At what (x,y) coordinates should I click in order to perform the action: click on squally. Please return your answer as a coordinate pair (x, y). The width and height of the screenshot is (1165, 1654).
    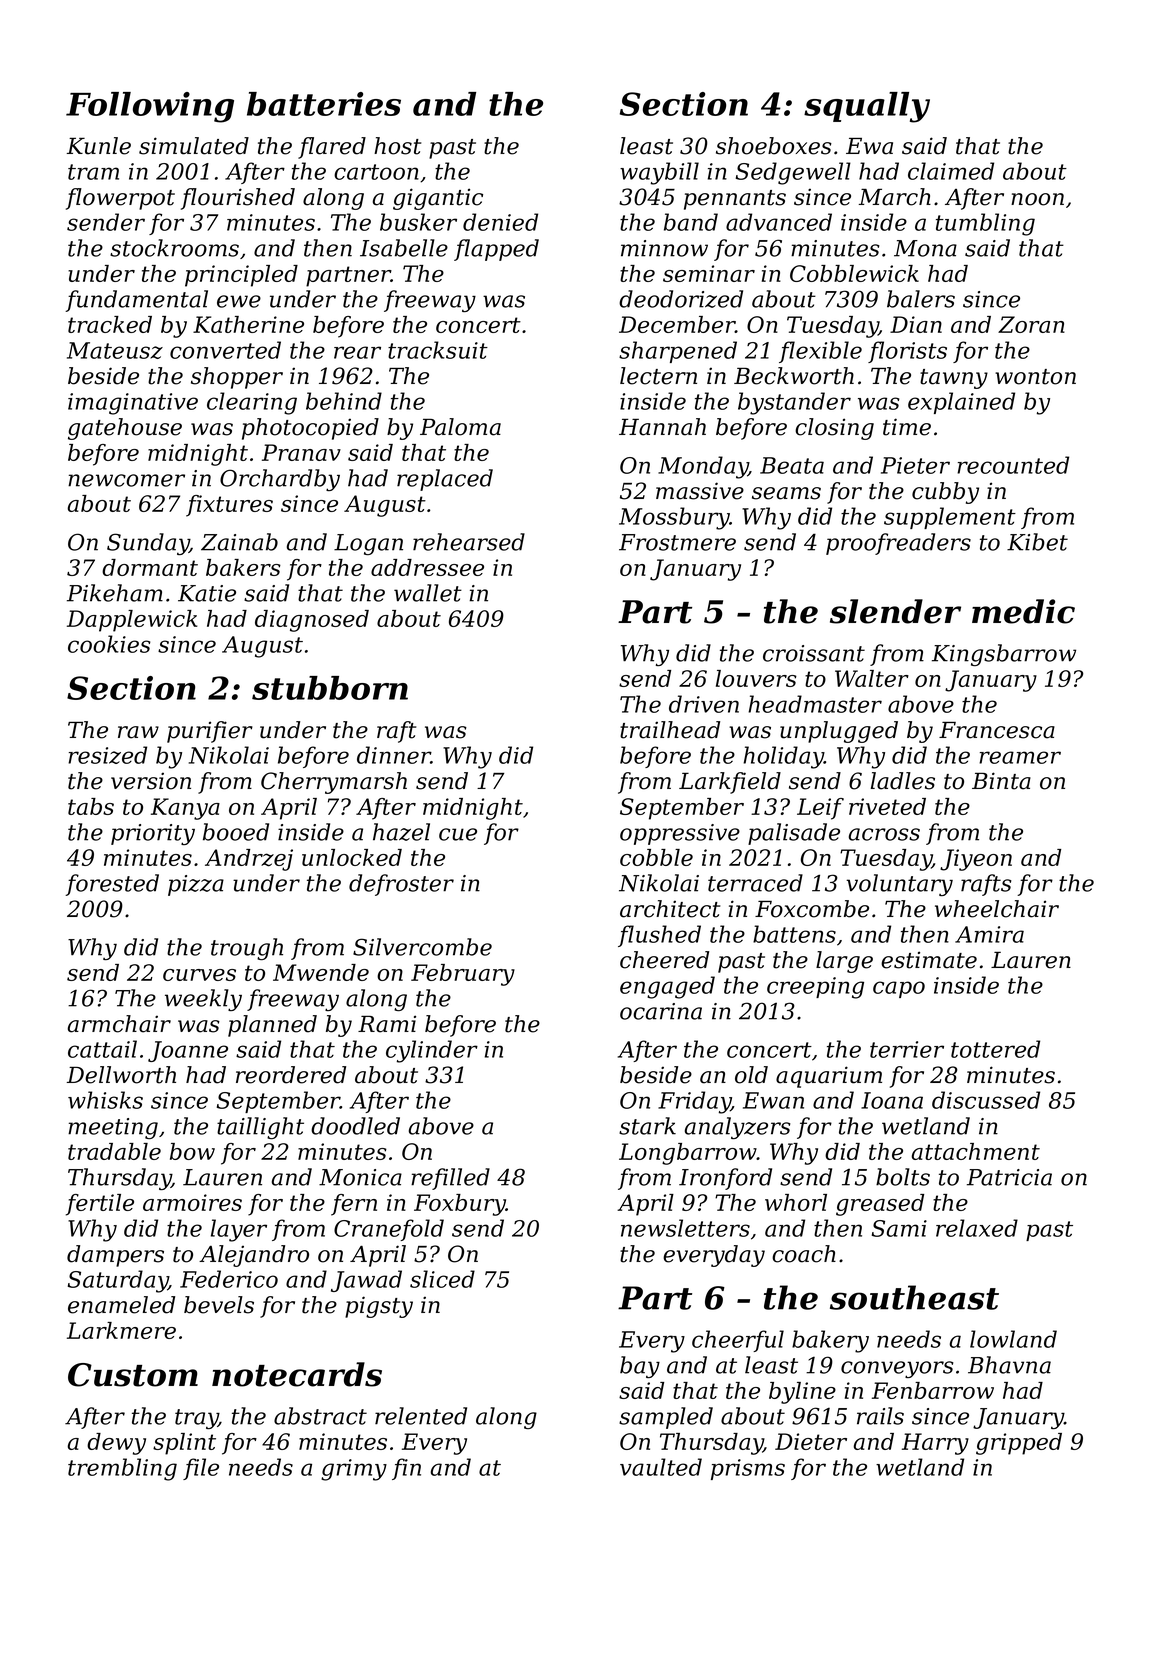
    Looking at the image, I should click on (867, 107).
